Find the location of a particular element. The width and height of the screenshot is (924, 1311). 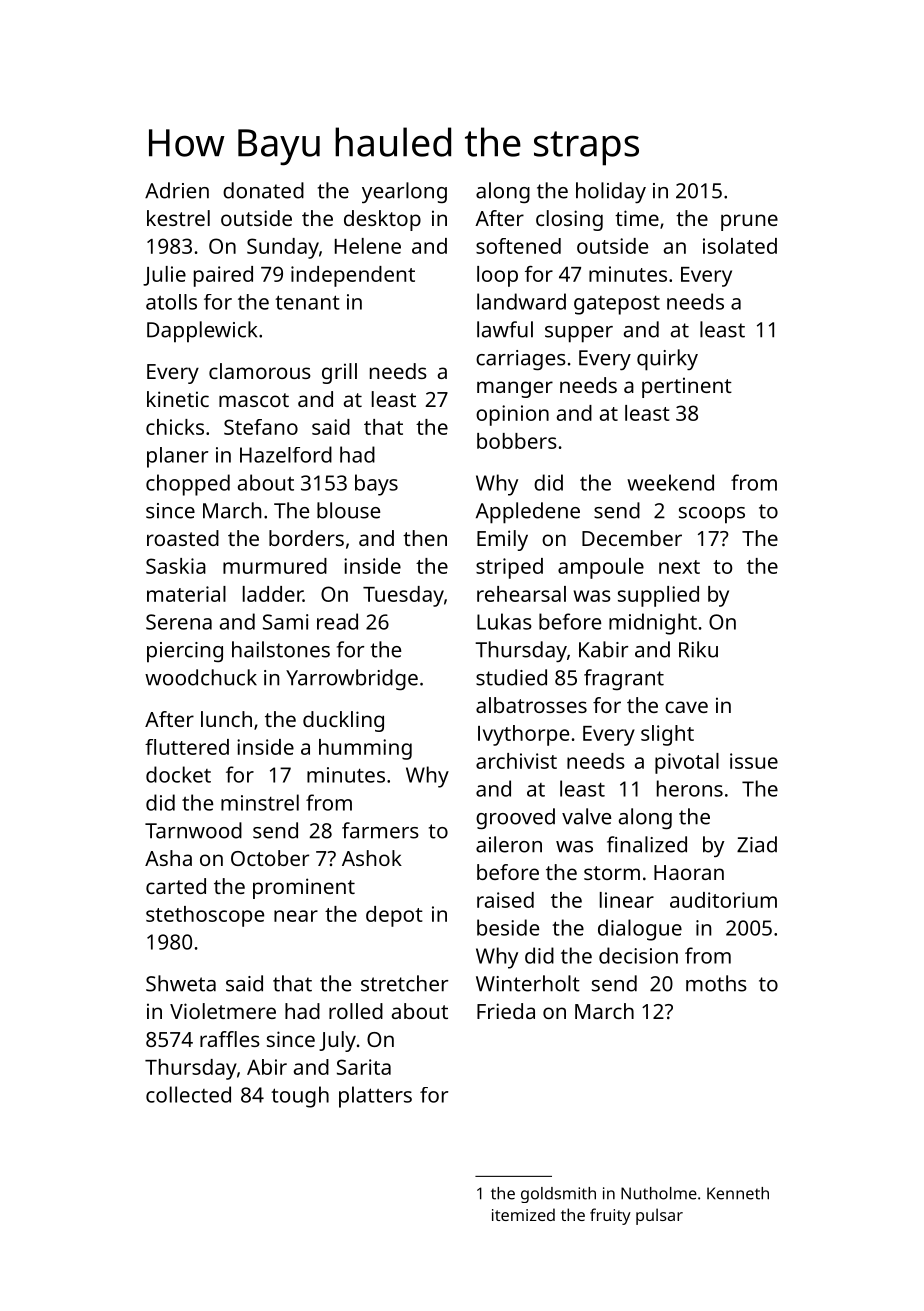

prune is located at coordinates (749, 222).
